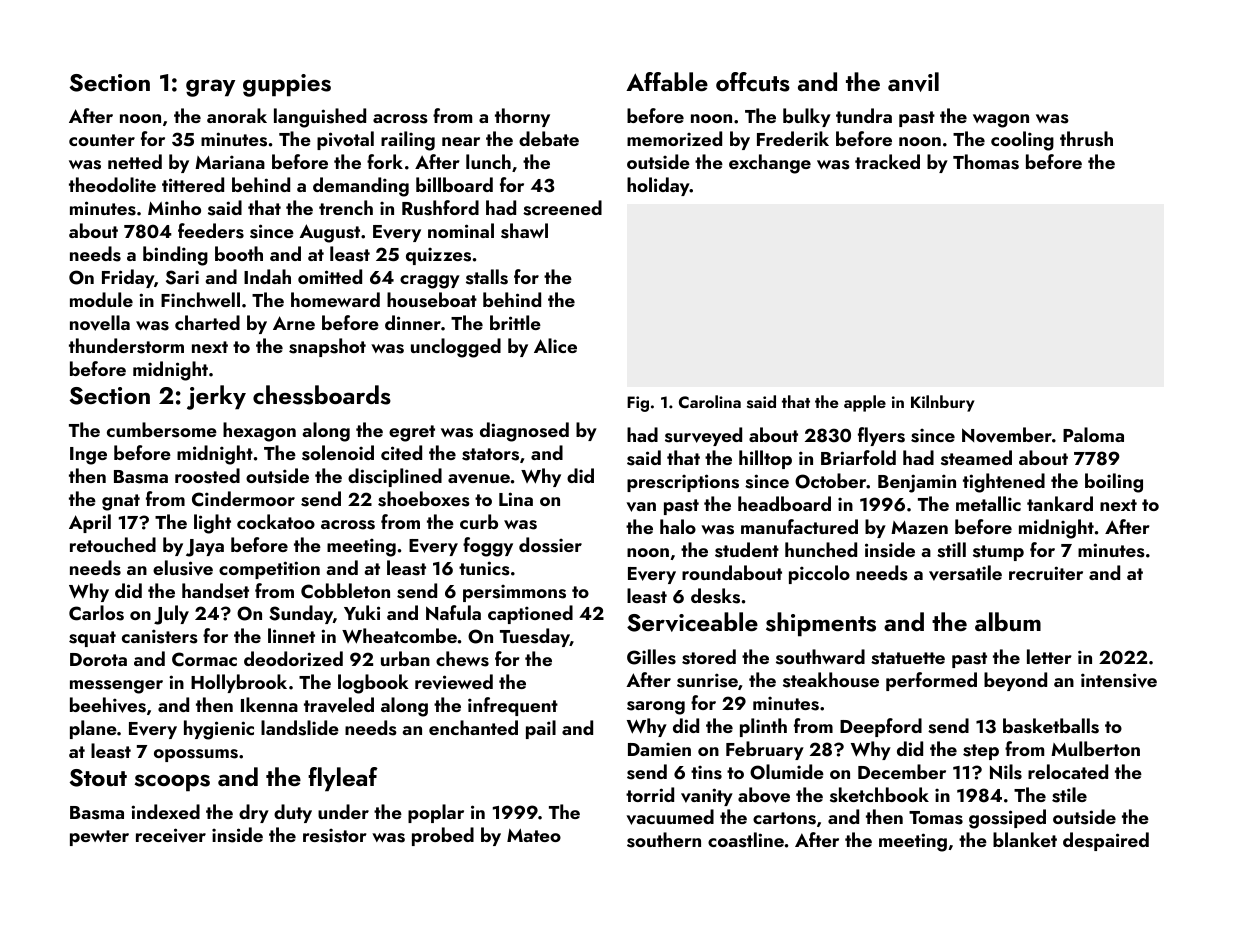 The image size is (1233, 952). What do you see at coordinates (113, 544) in the screenshot?
I see `retouched` at bounding box center [113, 544].
